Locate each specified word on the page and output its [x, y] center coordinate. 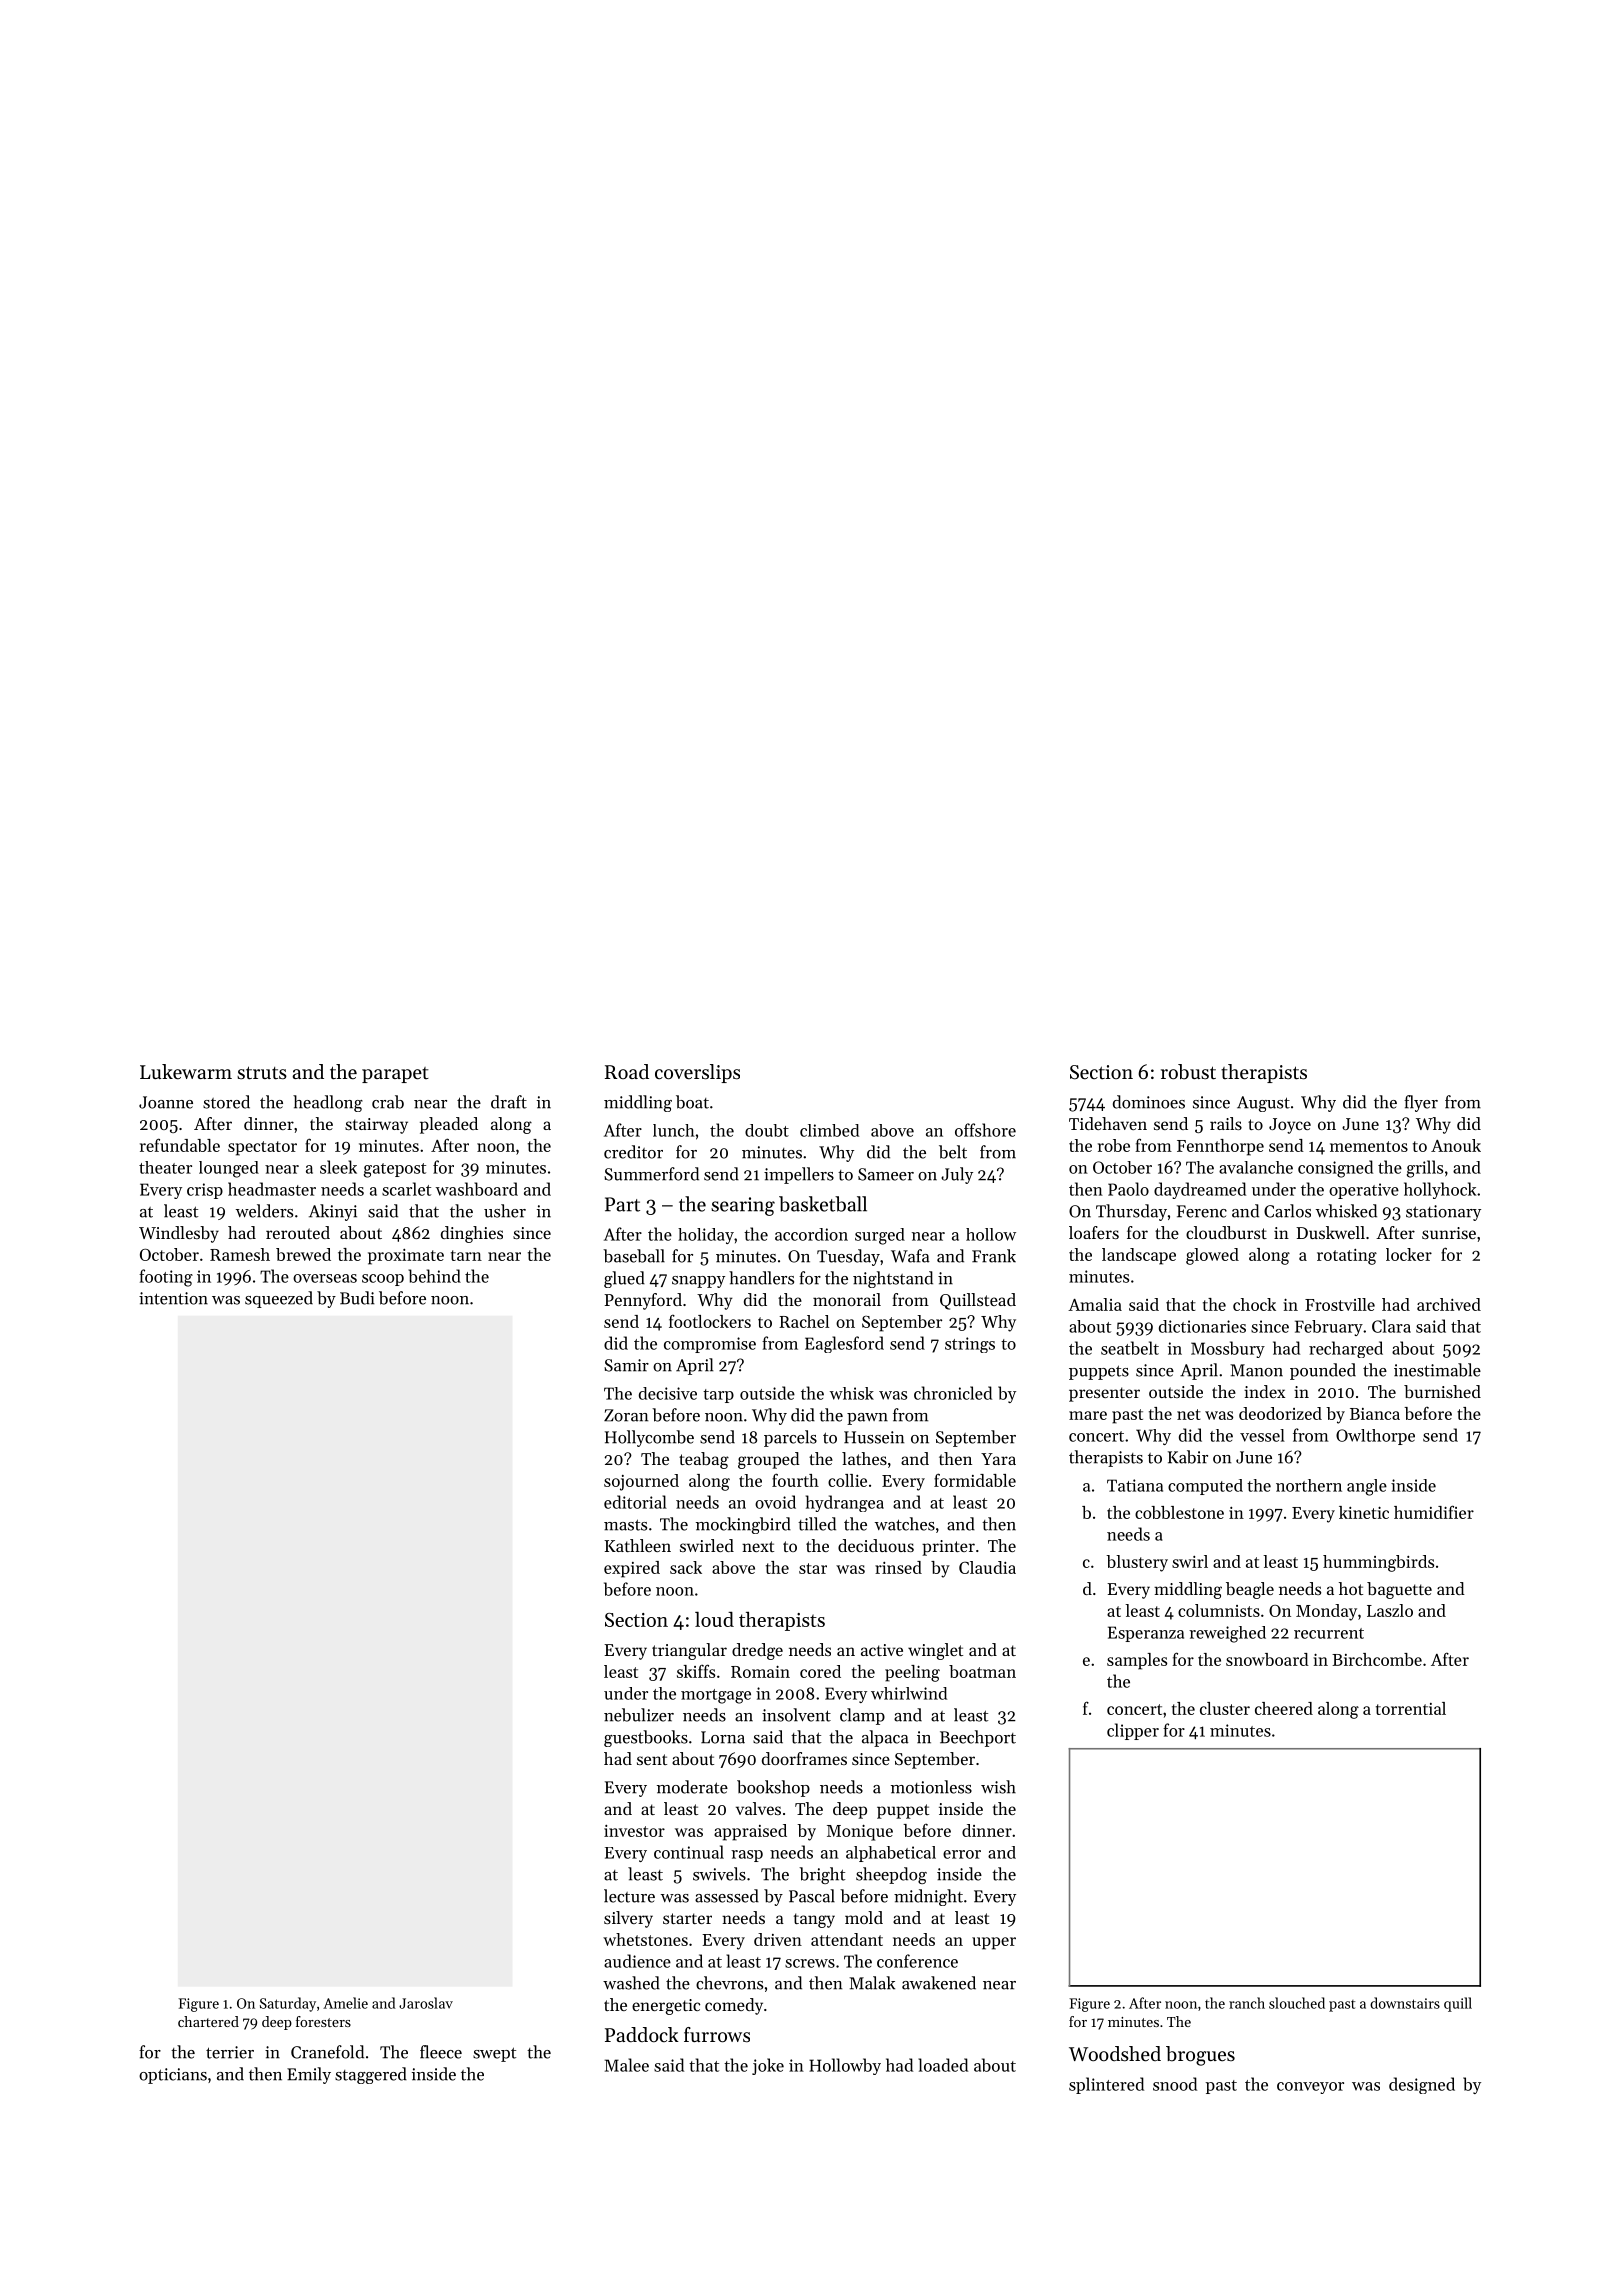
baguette [1399, 1590]
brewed [303, 1254]
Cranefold [327, 2052]
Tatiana [1135, 1485]
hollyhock [1440, 1190]
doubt [767, 1130]
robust [1188, 1072]
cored [820, 1671]
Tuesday [848, 1257]
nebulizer [639, 1715]
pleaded [449, 1125]
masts [625, 1525]
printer [948, 1548]
